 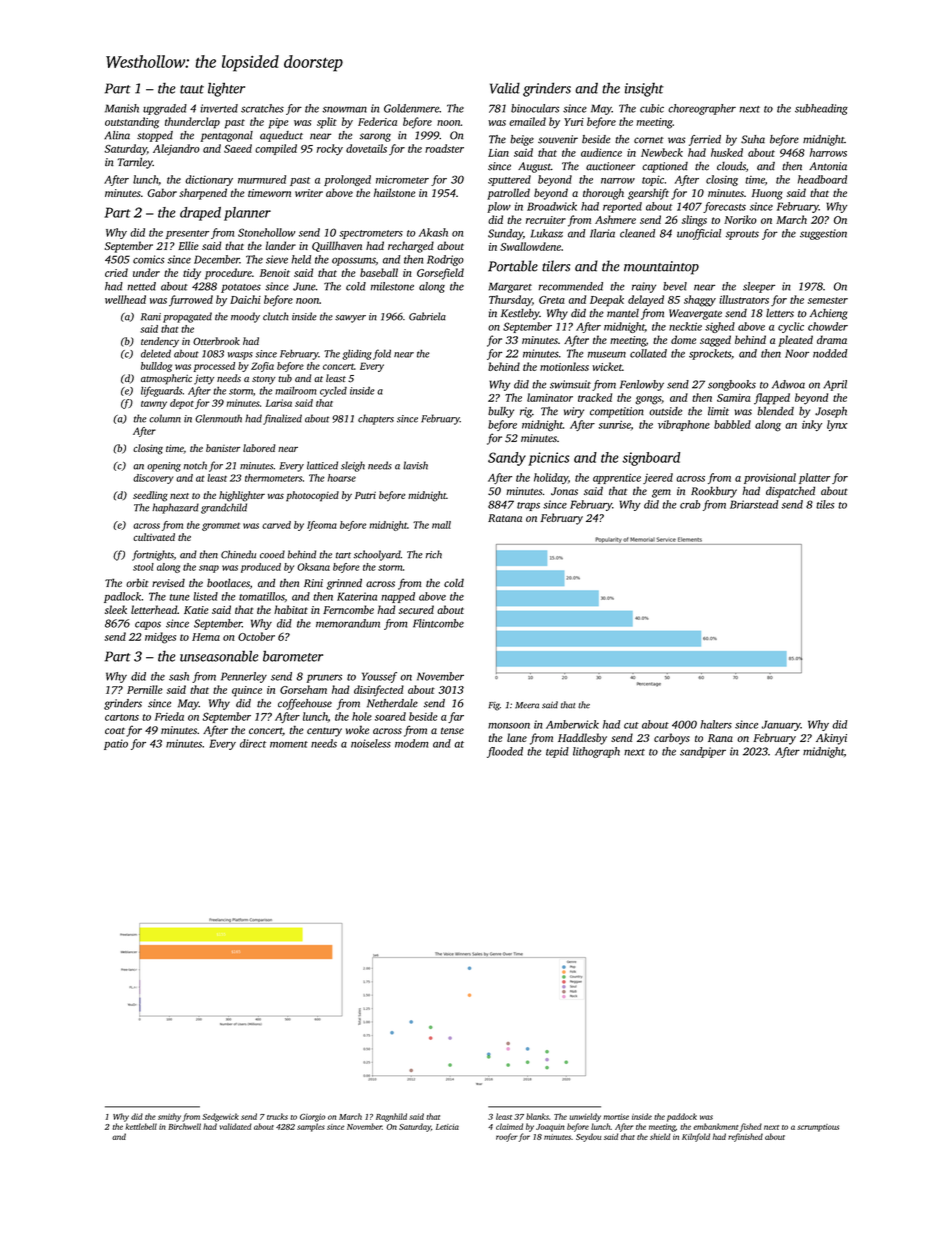 I want to click on choreographer, so click(x=702, y=109).
